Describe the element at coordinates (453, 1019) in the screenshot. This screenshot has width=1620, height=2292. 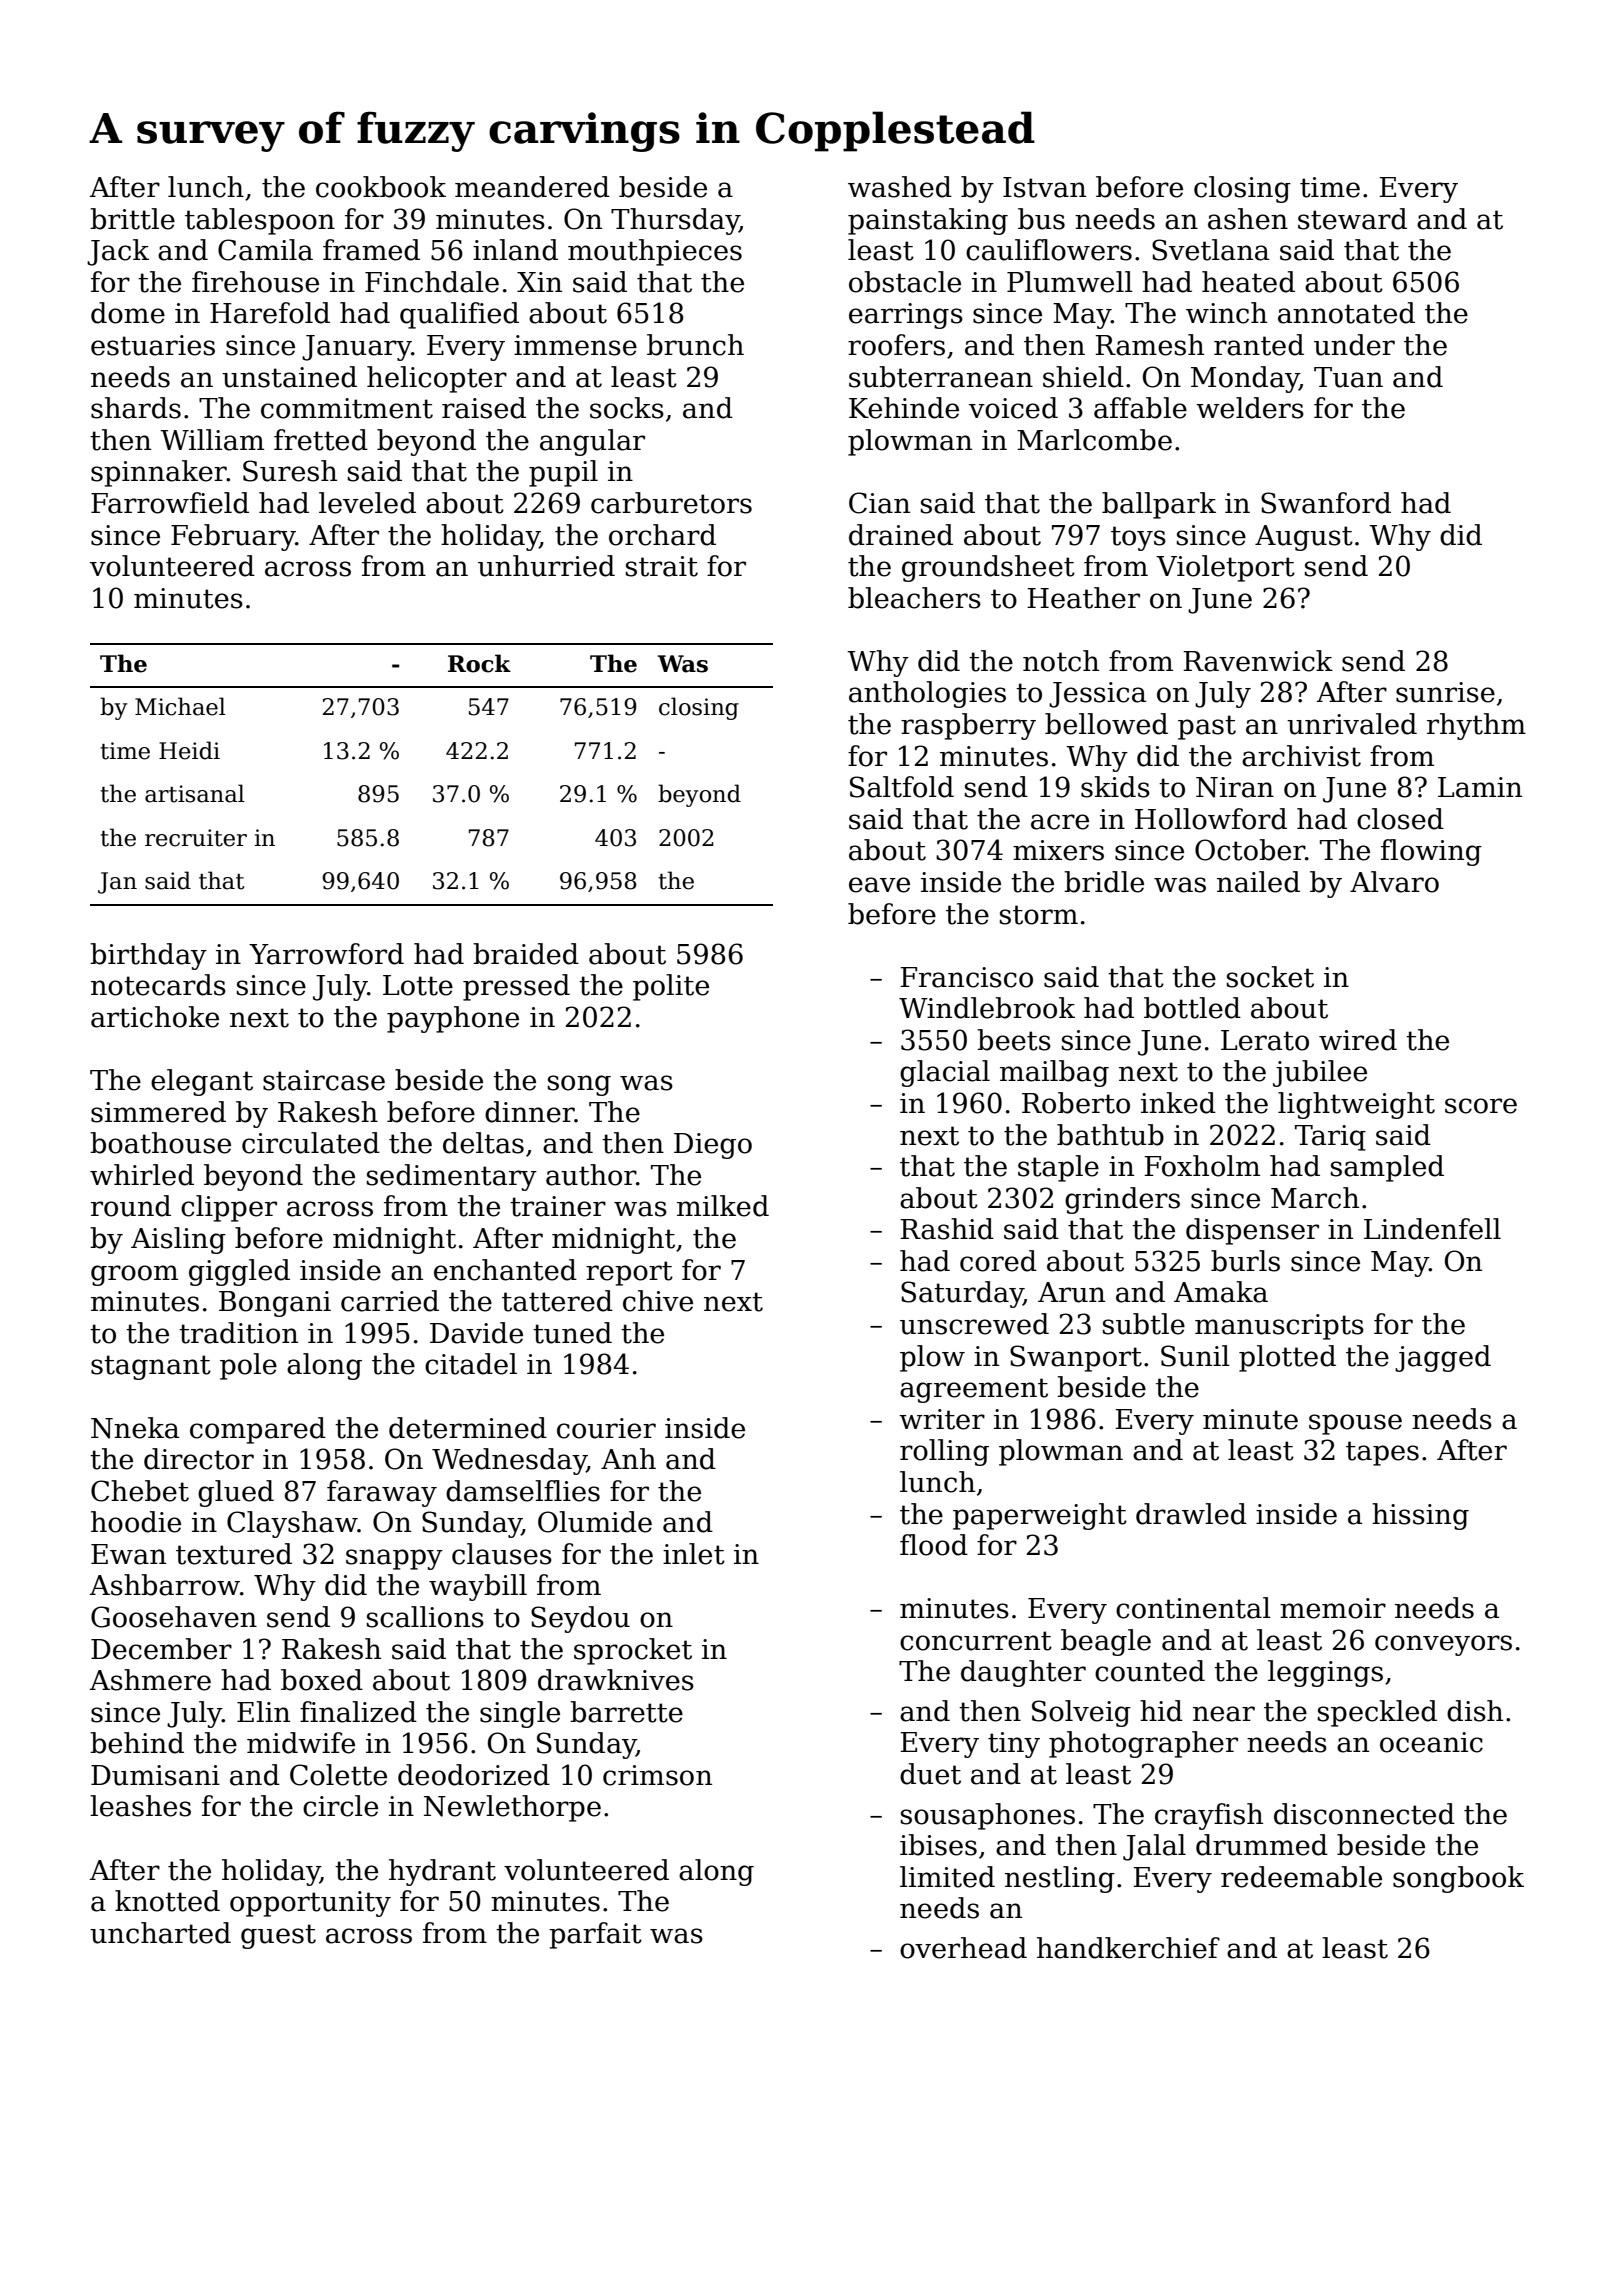
I see `payphone` at that location.
